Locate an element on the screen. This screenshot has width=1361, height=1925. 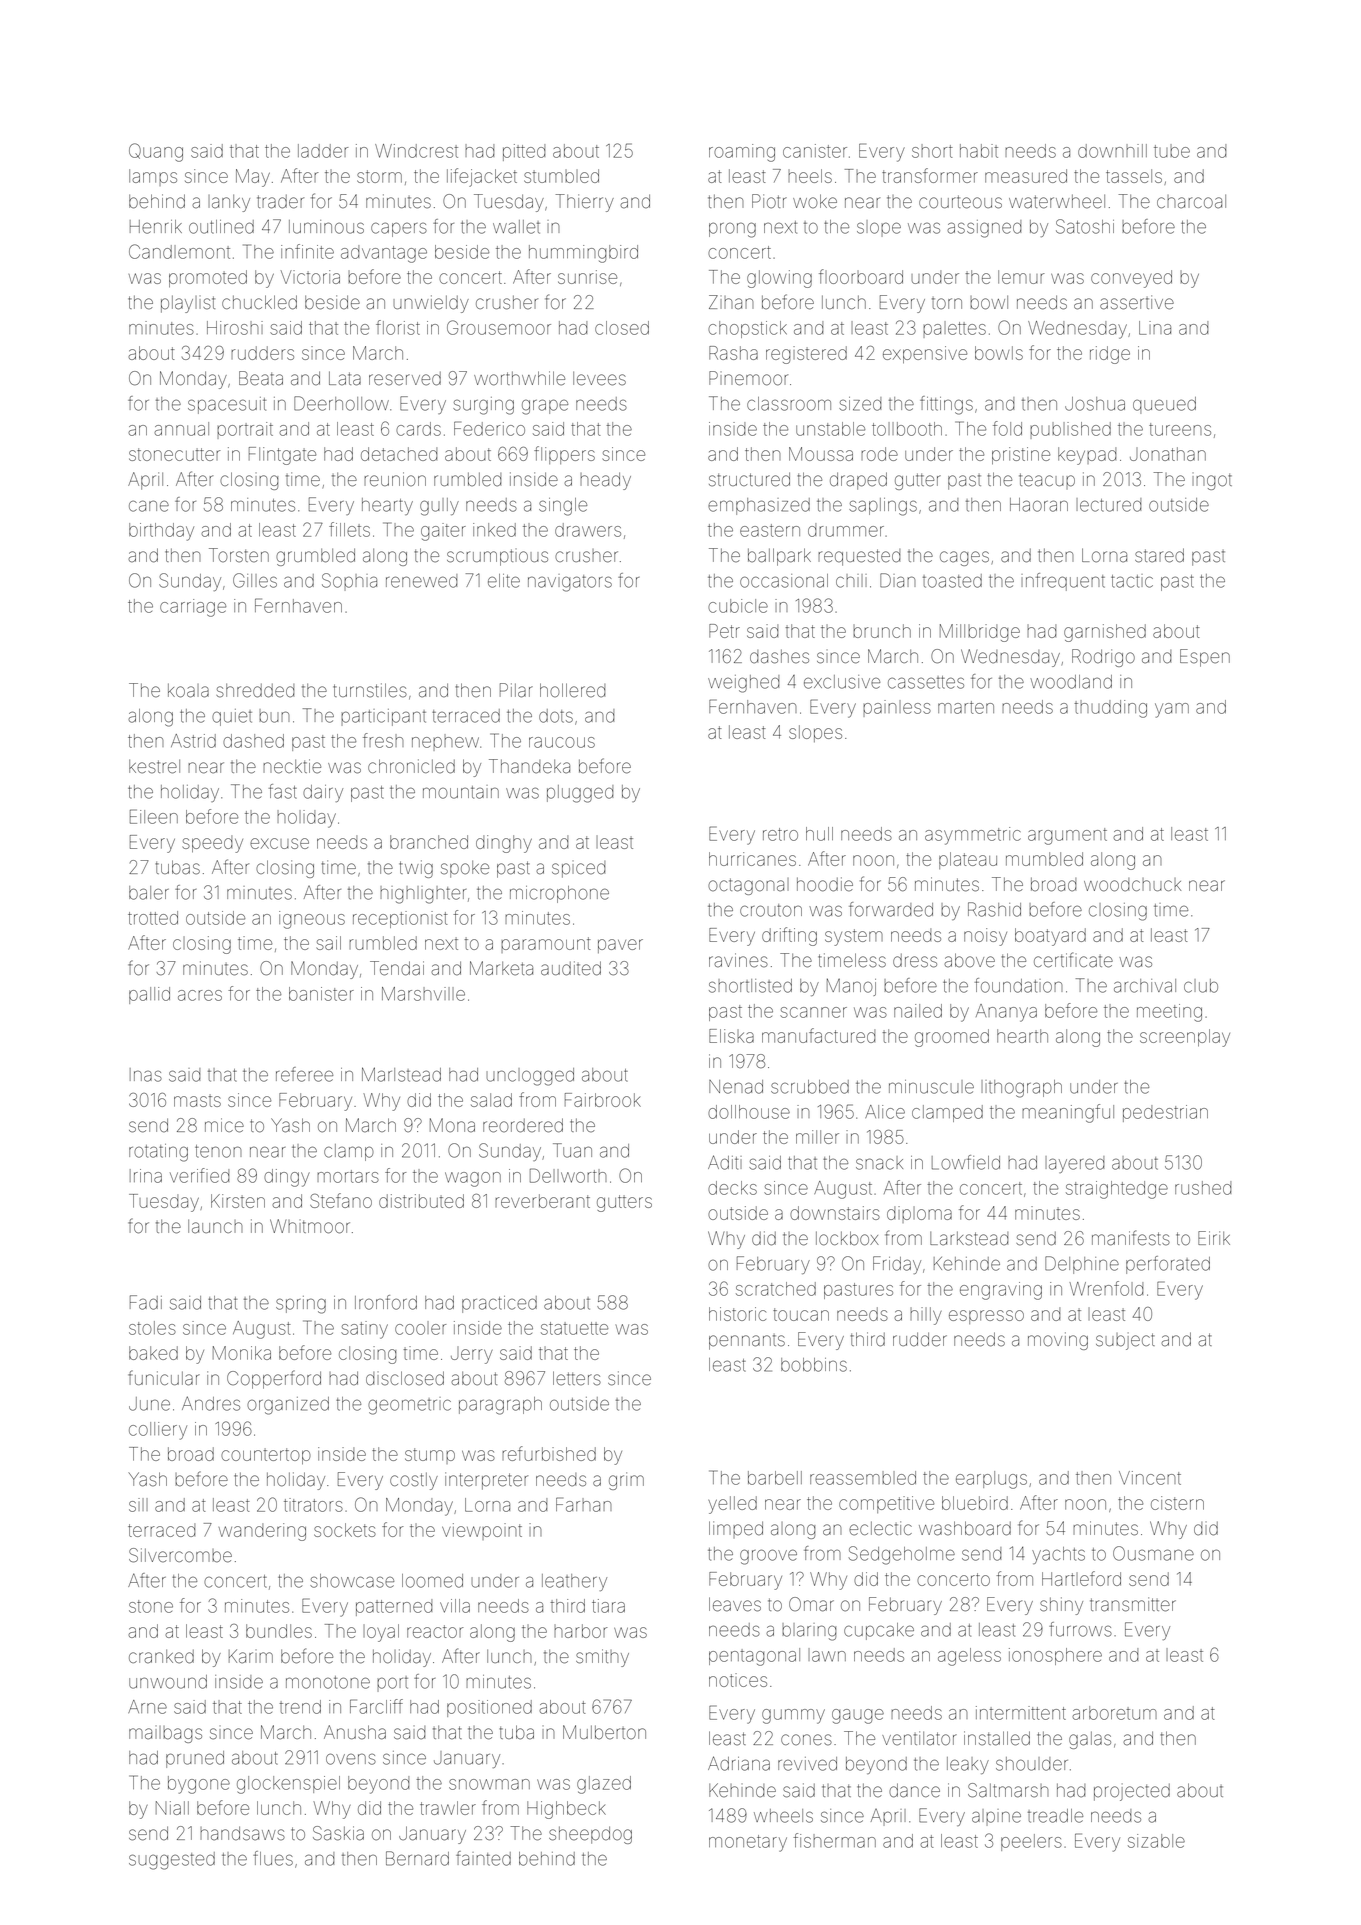
lemur is located at coordinates (1021, 277).
